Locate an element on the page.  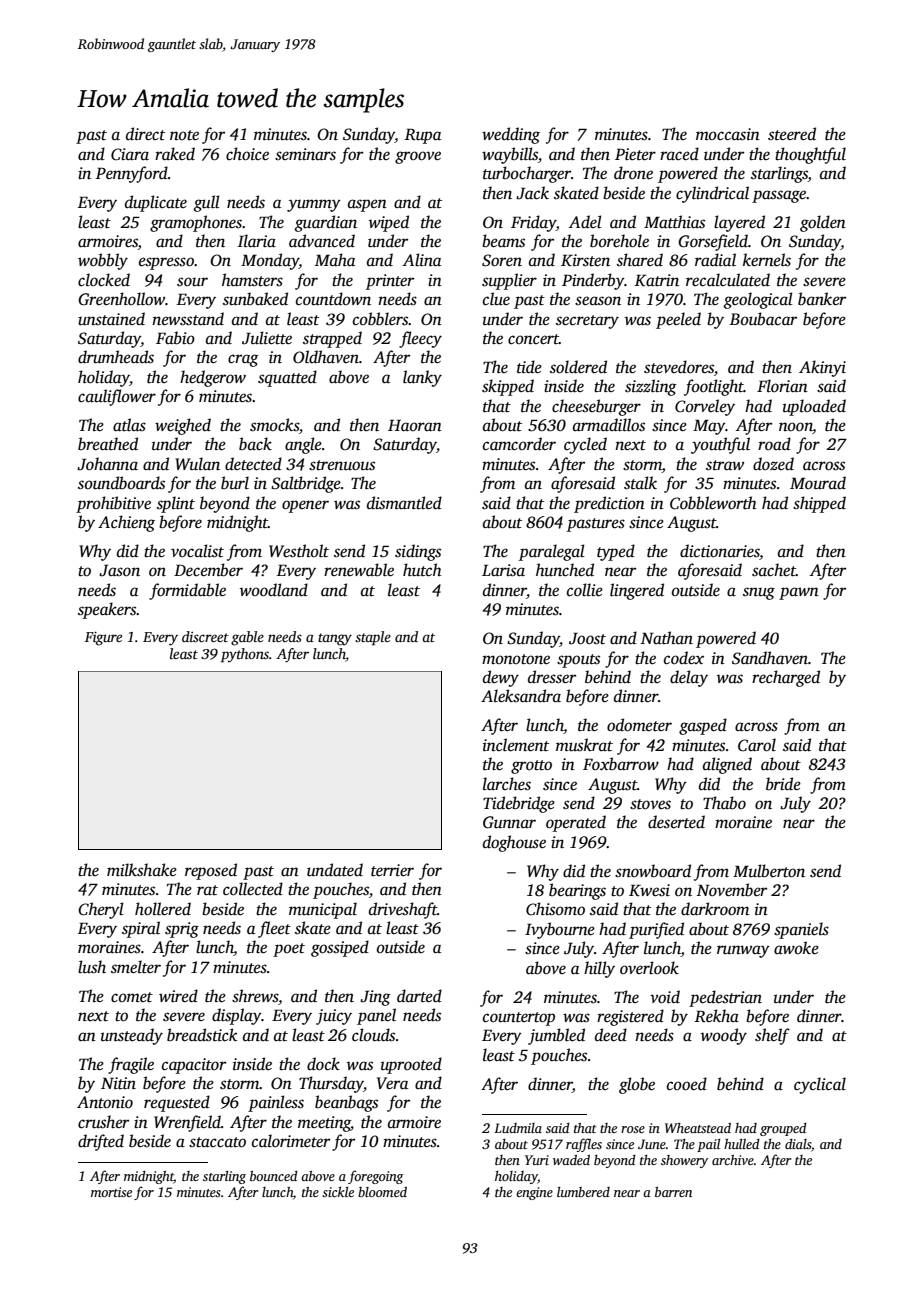
sachet is located at coordinates (774, 570).
